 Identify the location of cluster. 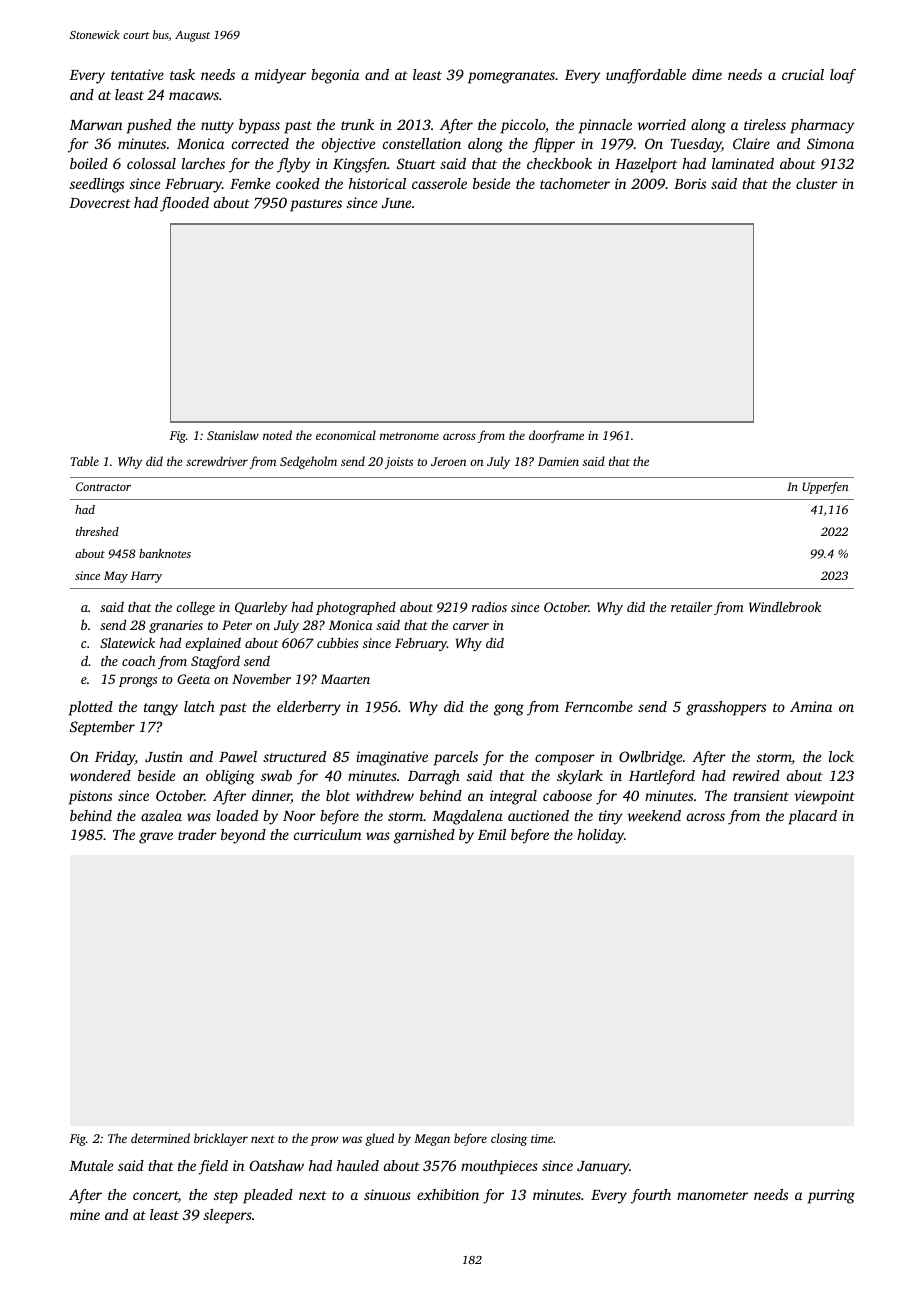
(817, 183).
